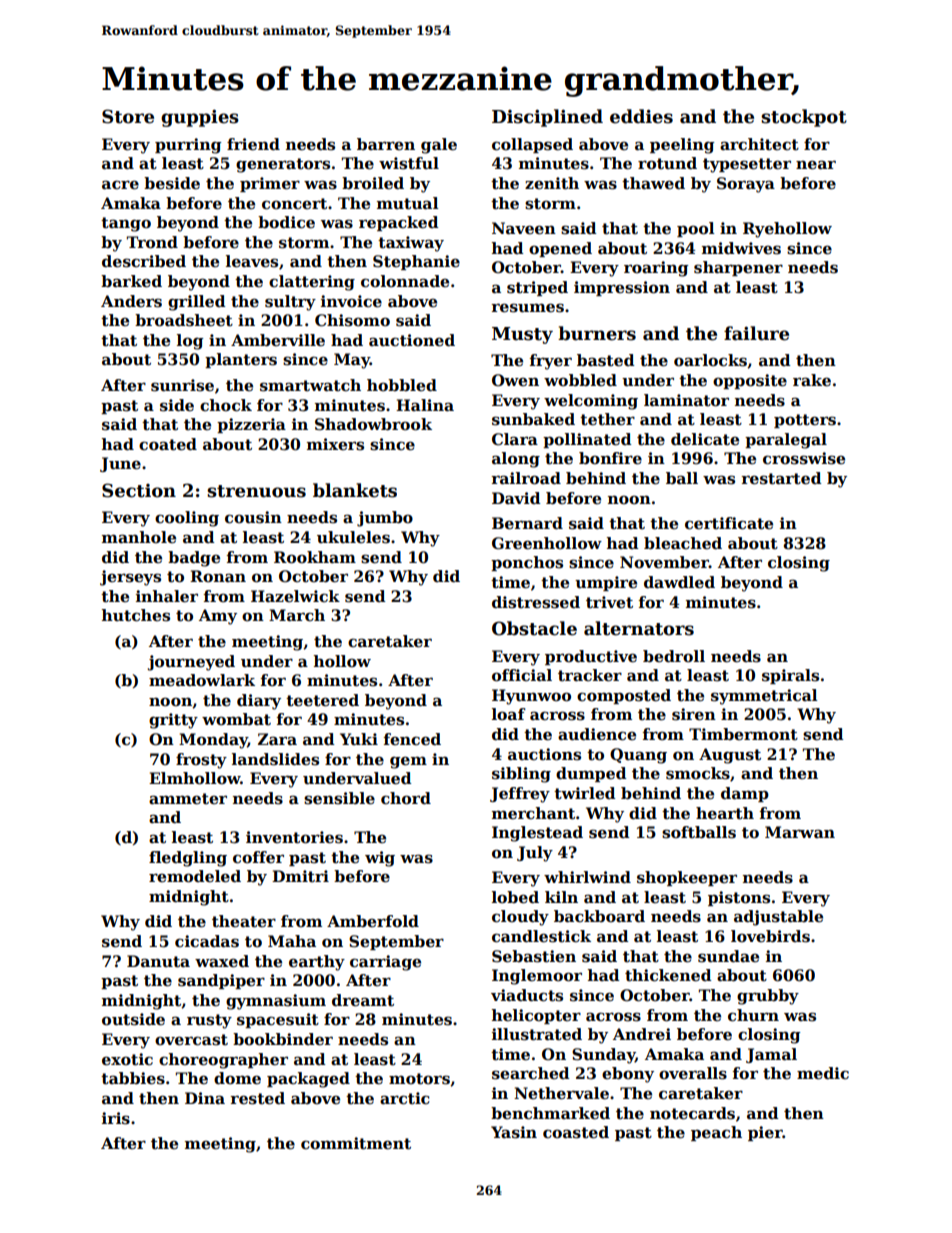 This screenshot has height=1233, width=952. Describe the element at coordinates (356, 1143) in the screenshot. I see `commitment` at that location.
